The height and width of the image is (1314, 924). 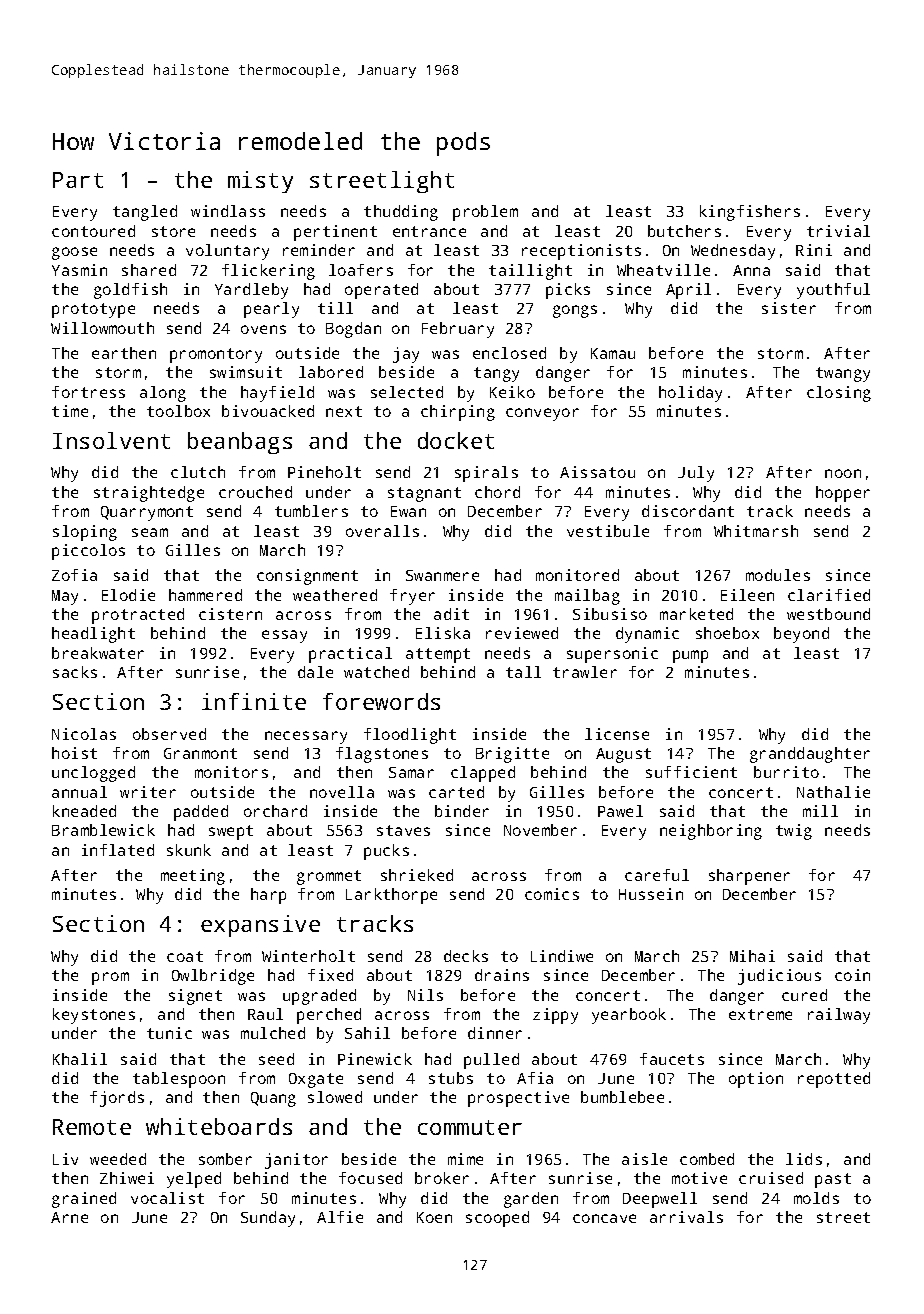 What do you see at coordinates (138, 616) in the image?
I see `protracted` at bounding box center [138, 616].
